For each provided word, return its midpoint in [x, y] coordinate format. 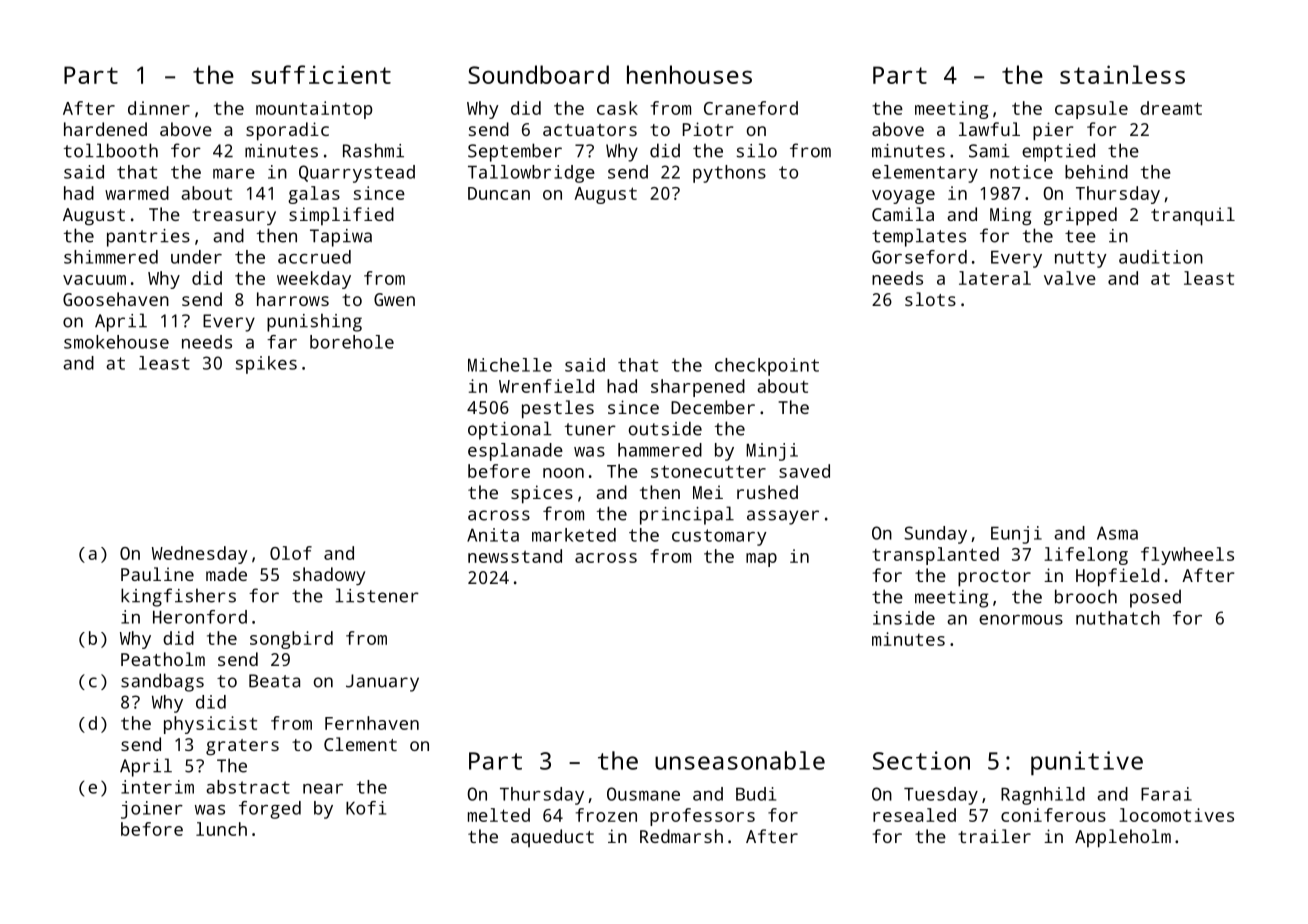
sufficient [321, 74]
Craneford [751, 108]
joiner [152, 810]
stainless [1122, 74]
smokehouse [116, 342]
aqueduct [552, 838]
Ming [1010, 216]
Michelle [510, 365]
